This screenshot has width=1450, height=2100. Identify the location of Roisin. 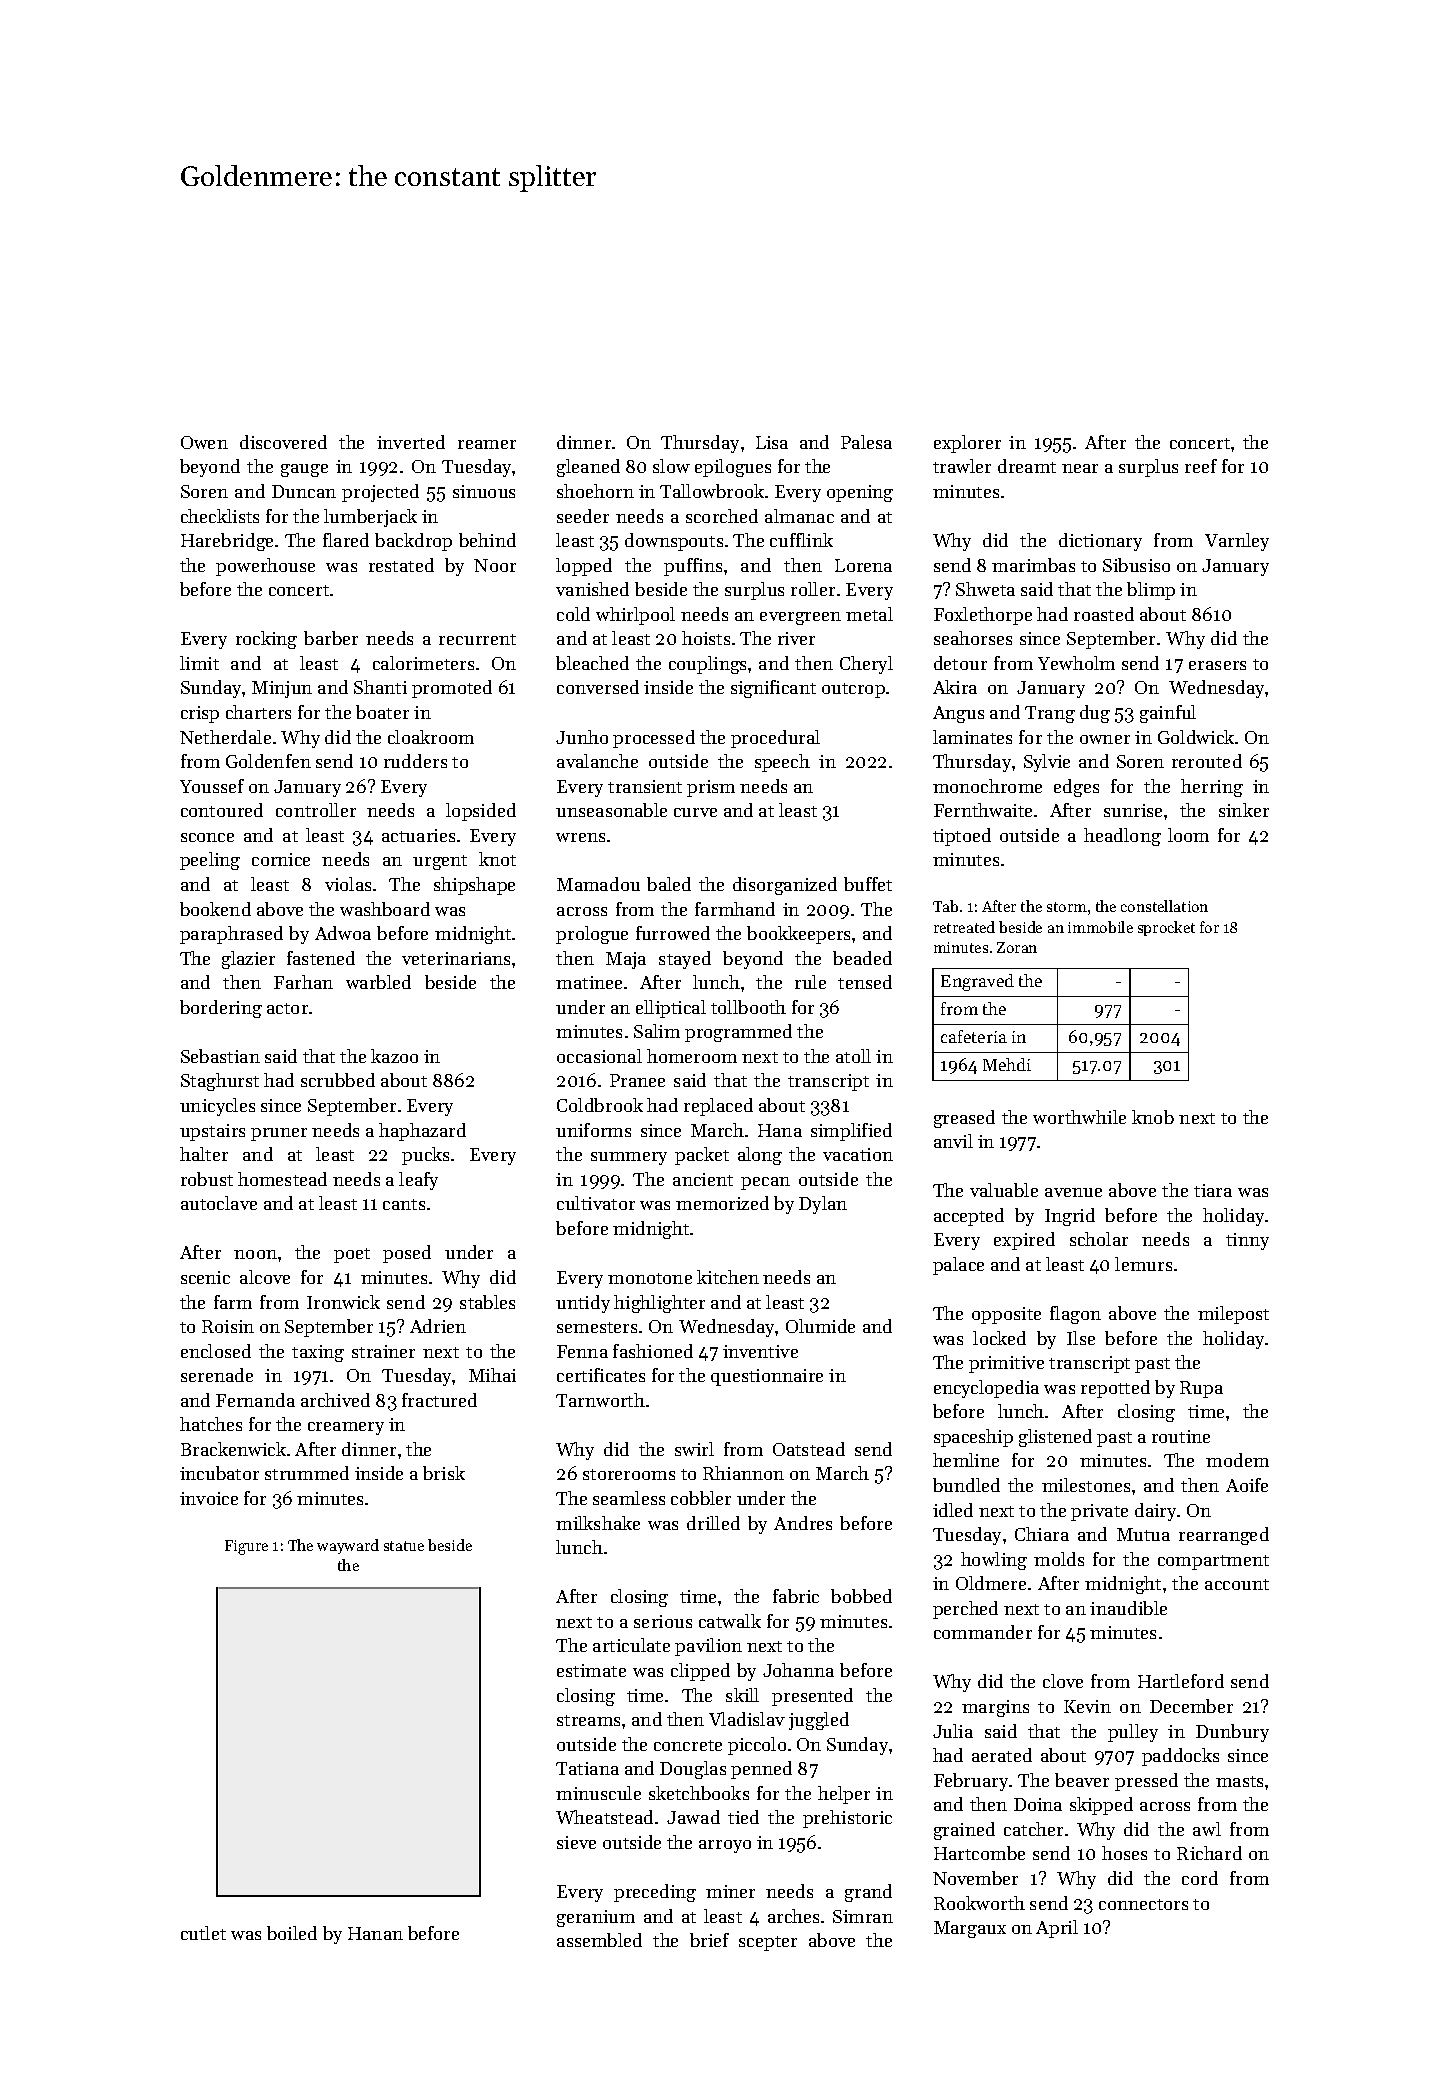
(228, 1326).
